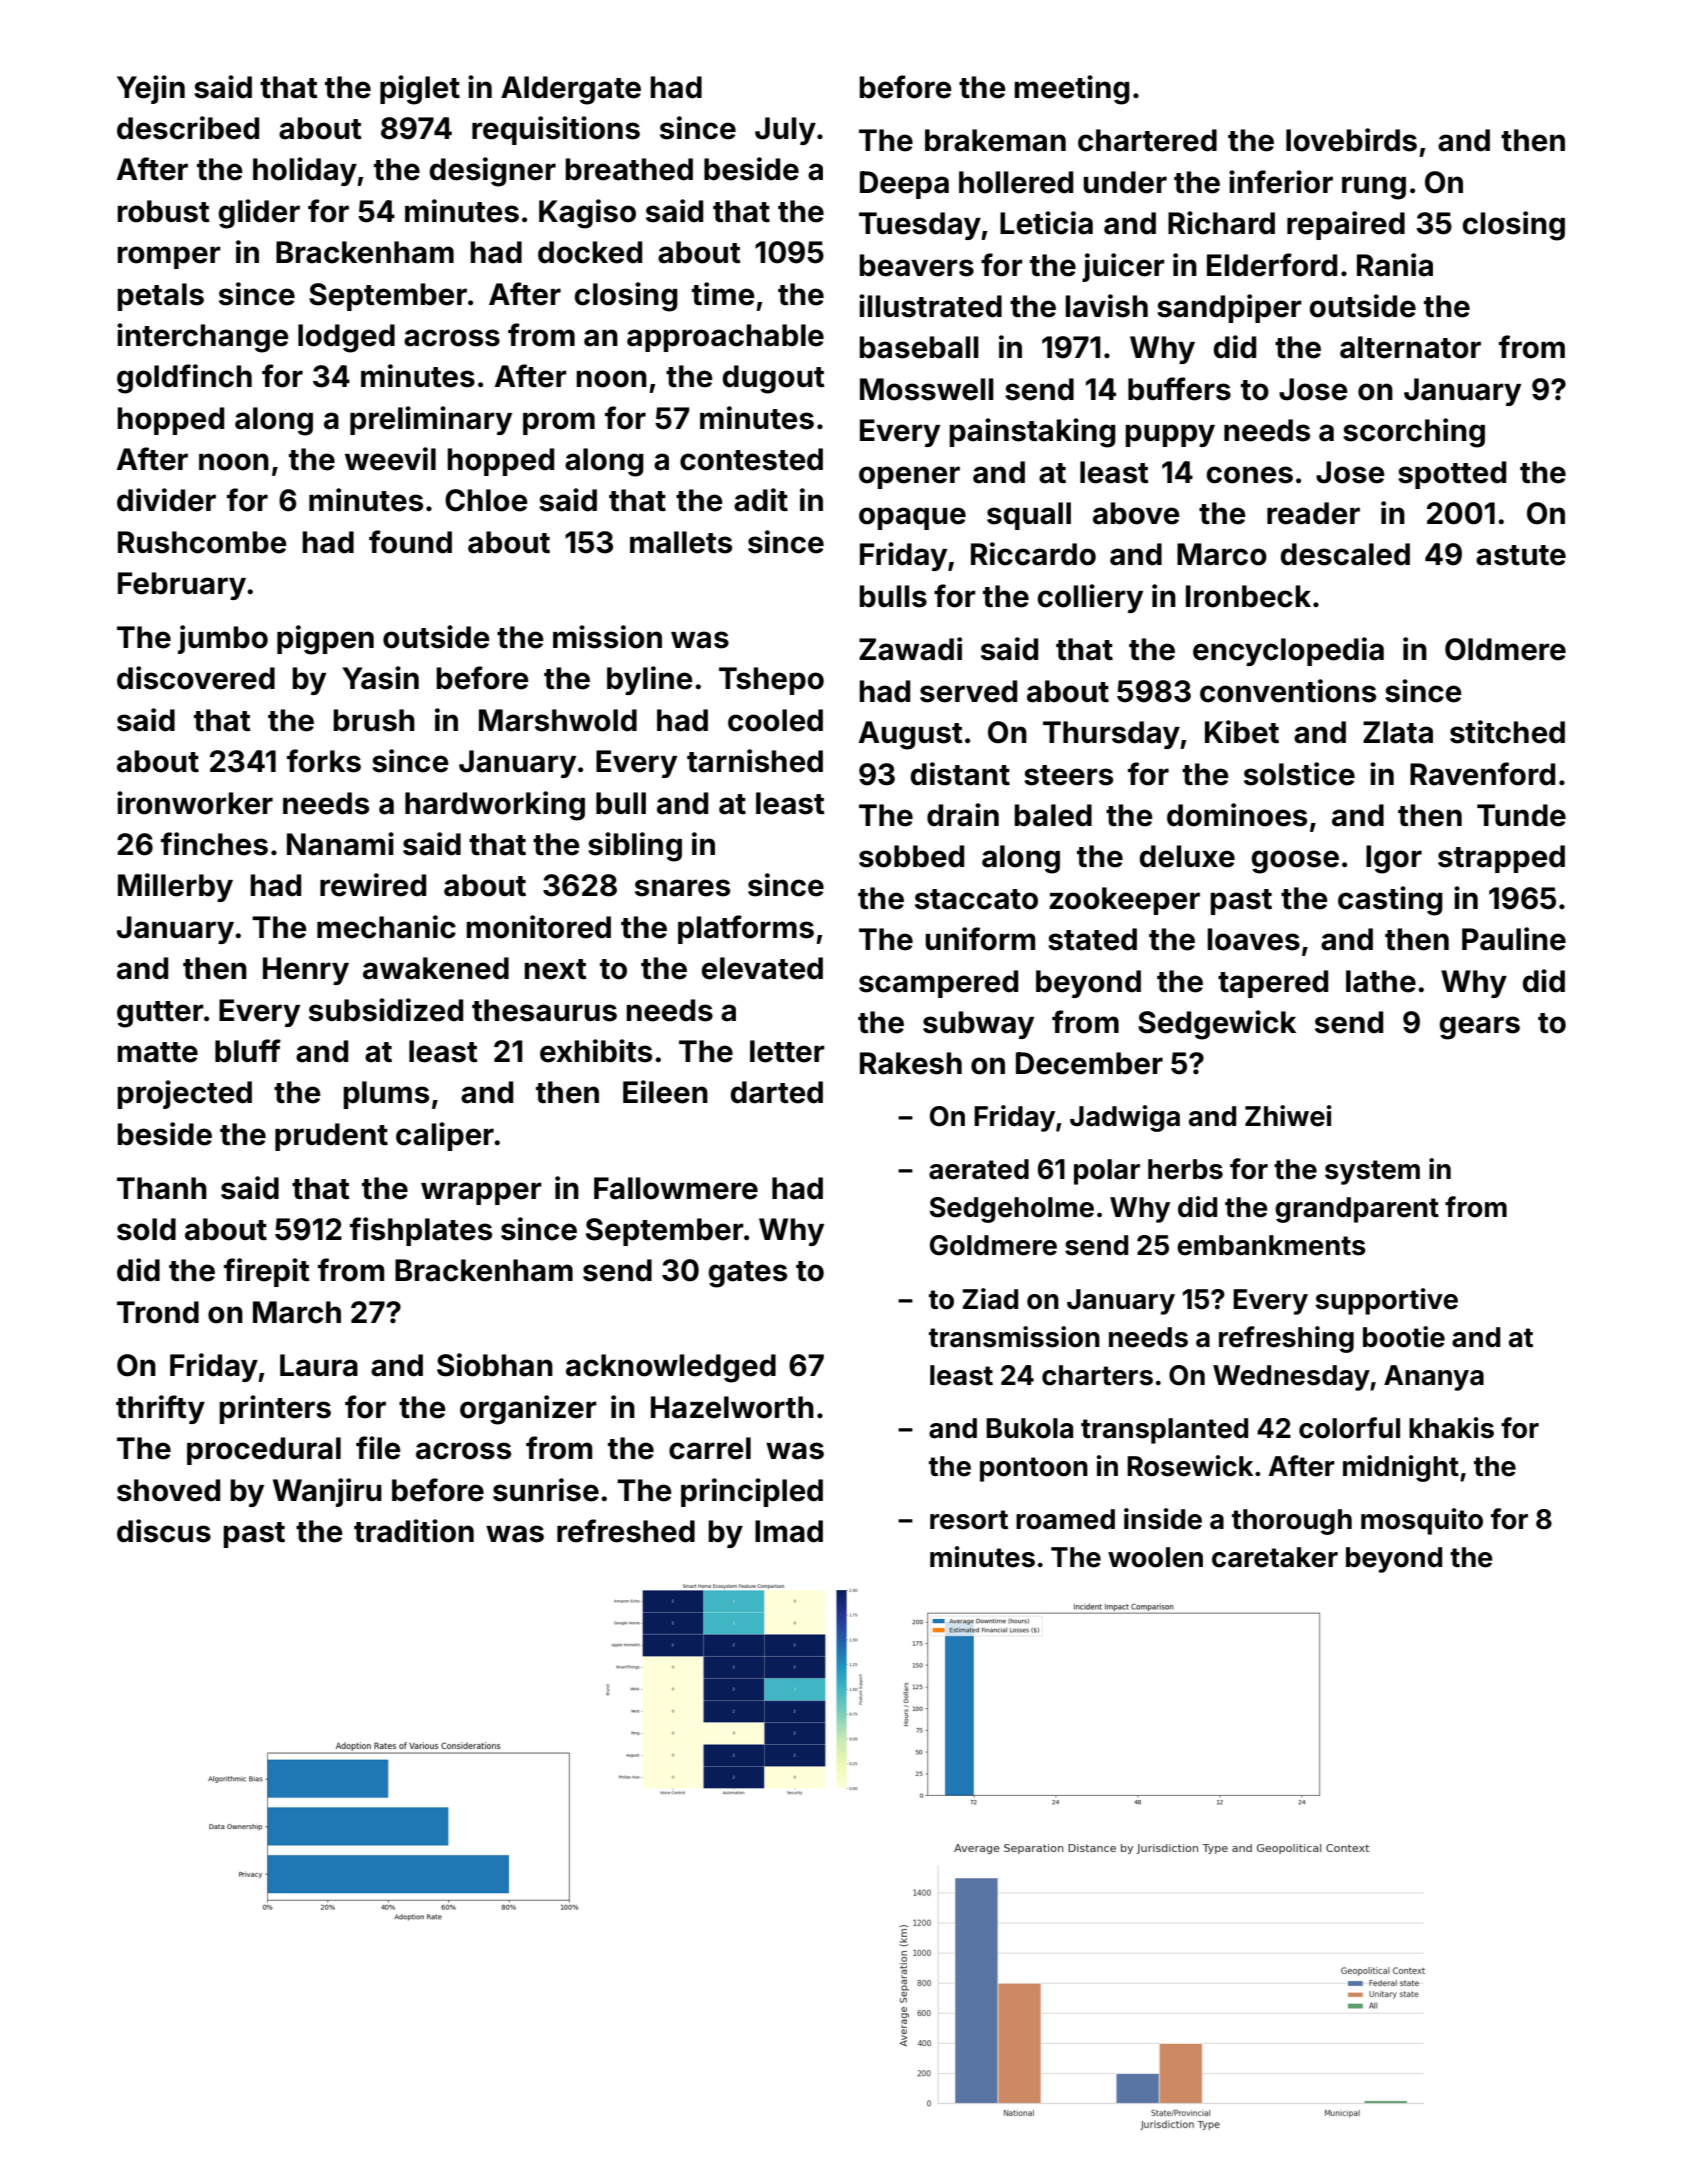  I want to click on Hazelworth, so click(732, 1407).
